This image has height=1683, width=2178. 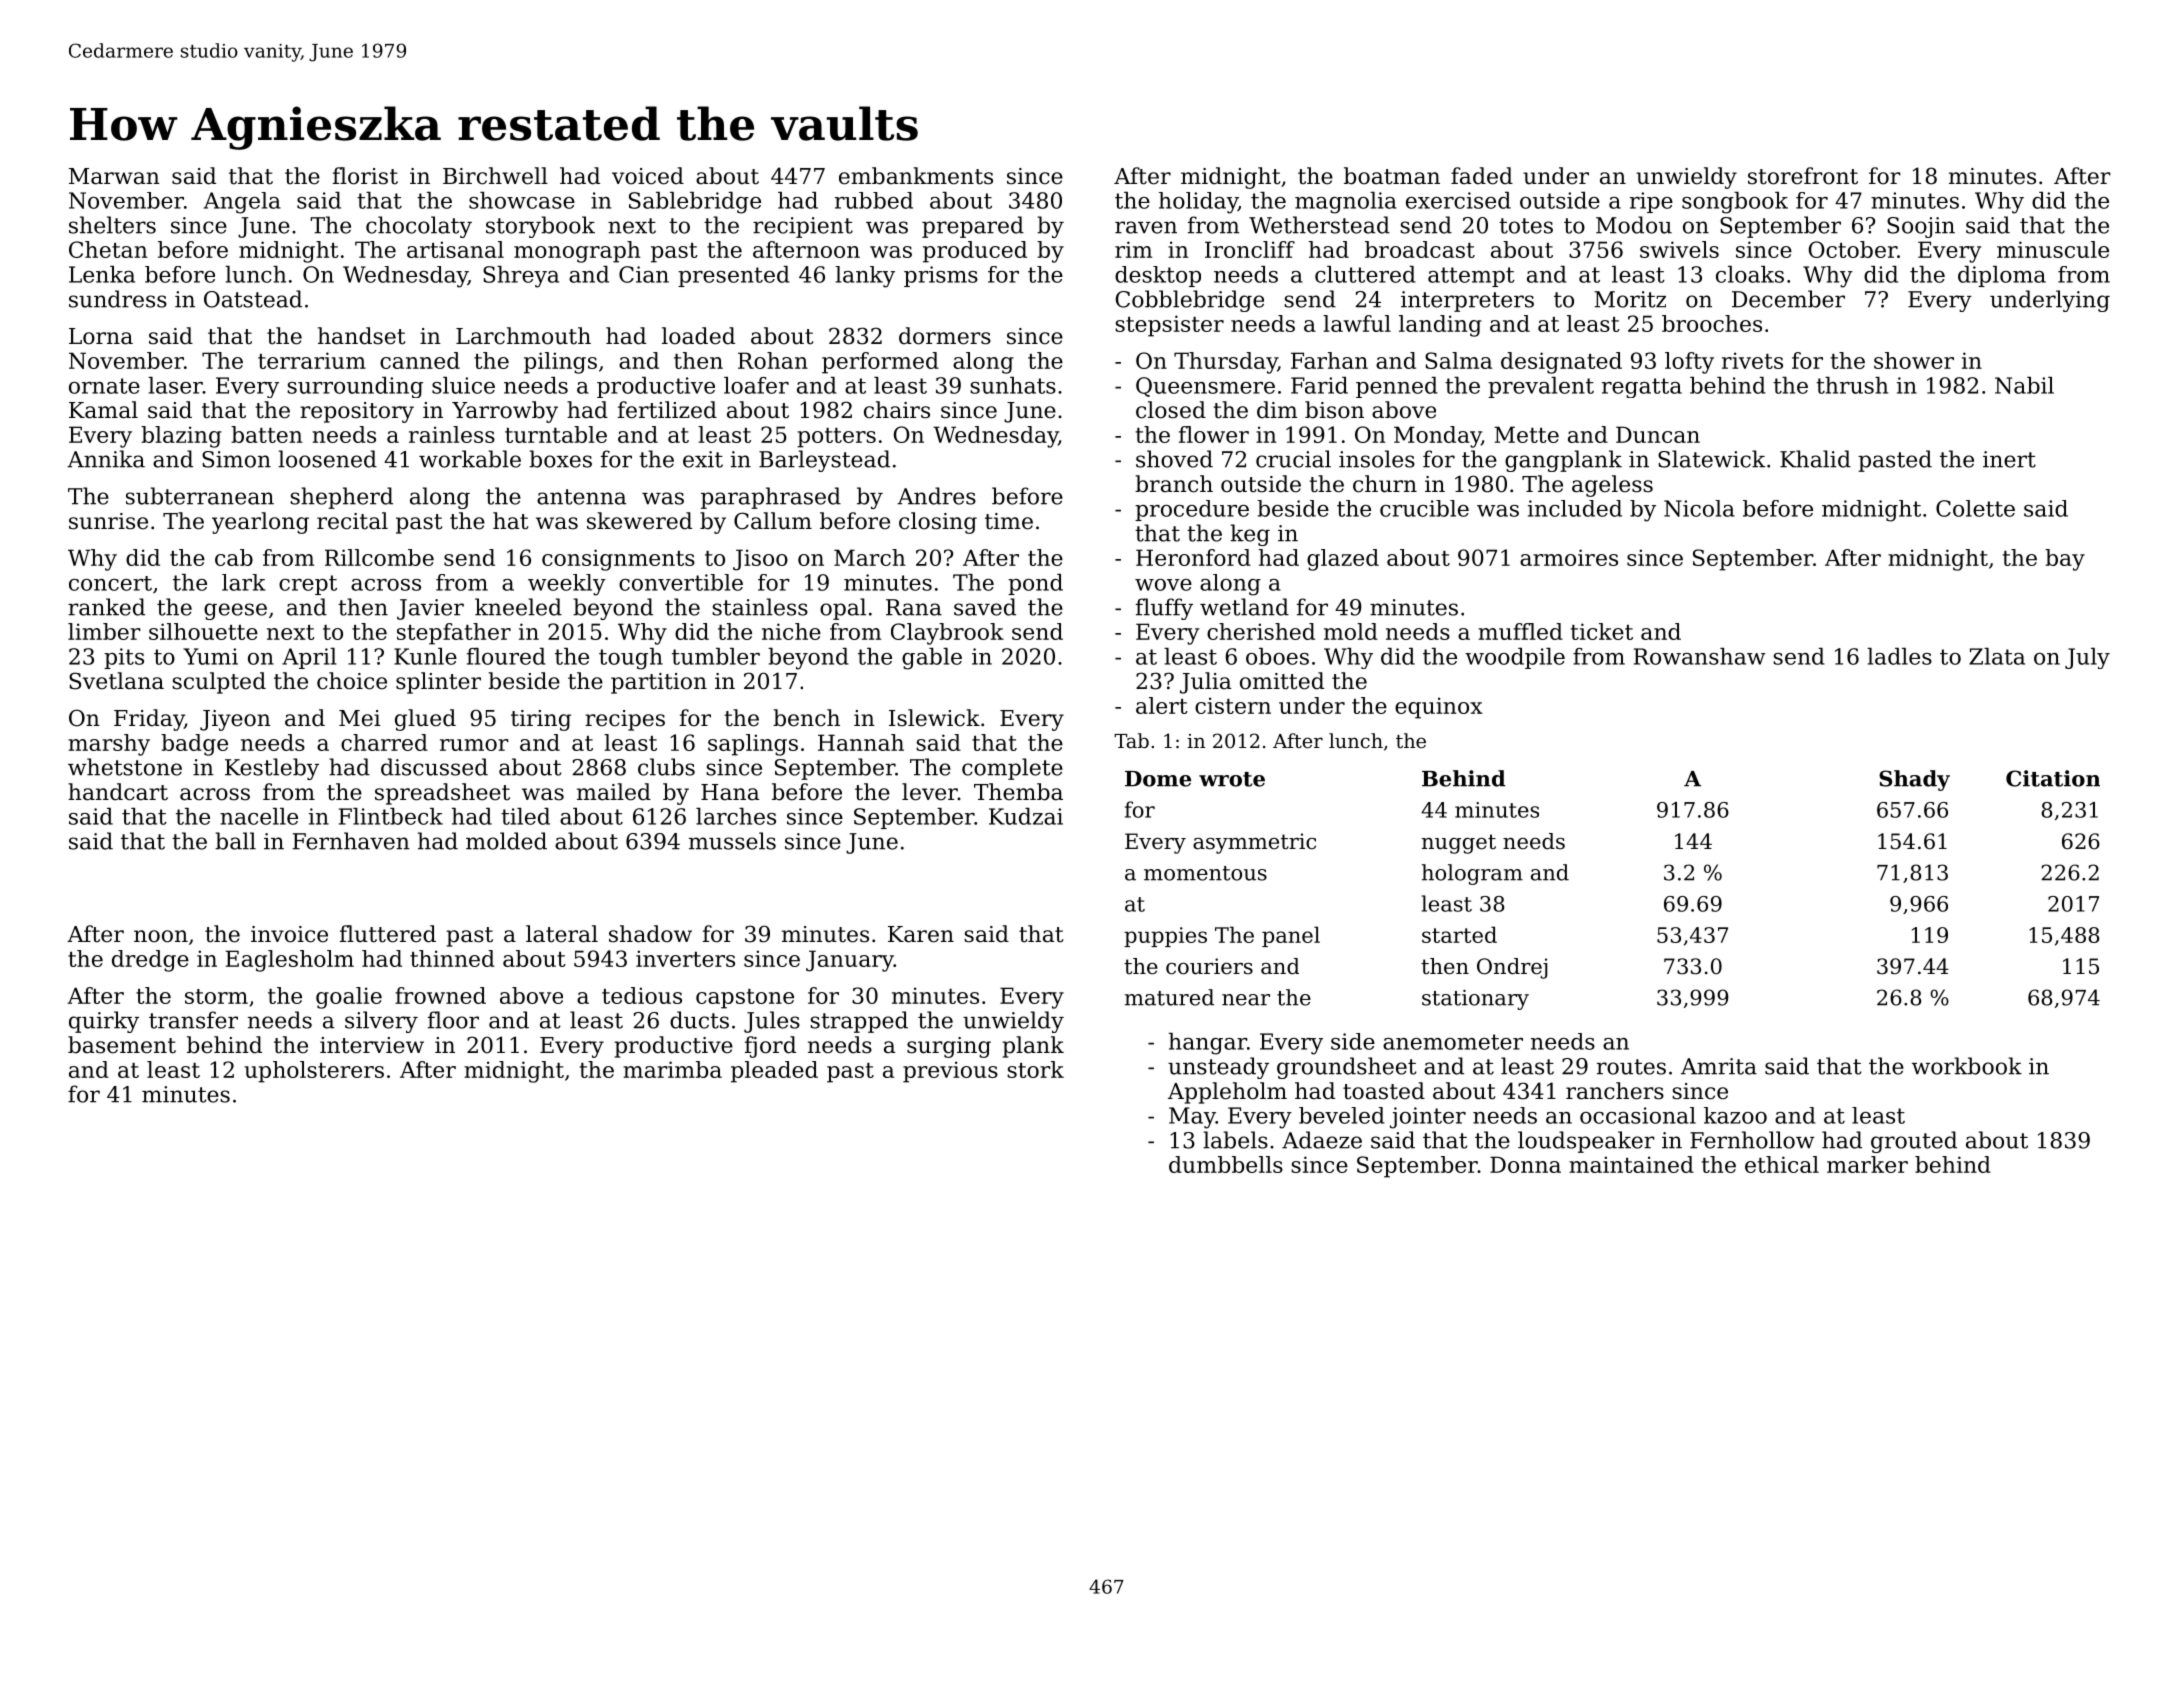 I want to click on Shady, so click(x=1914, y=780).
